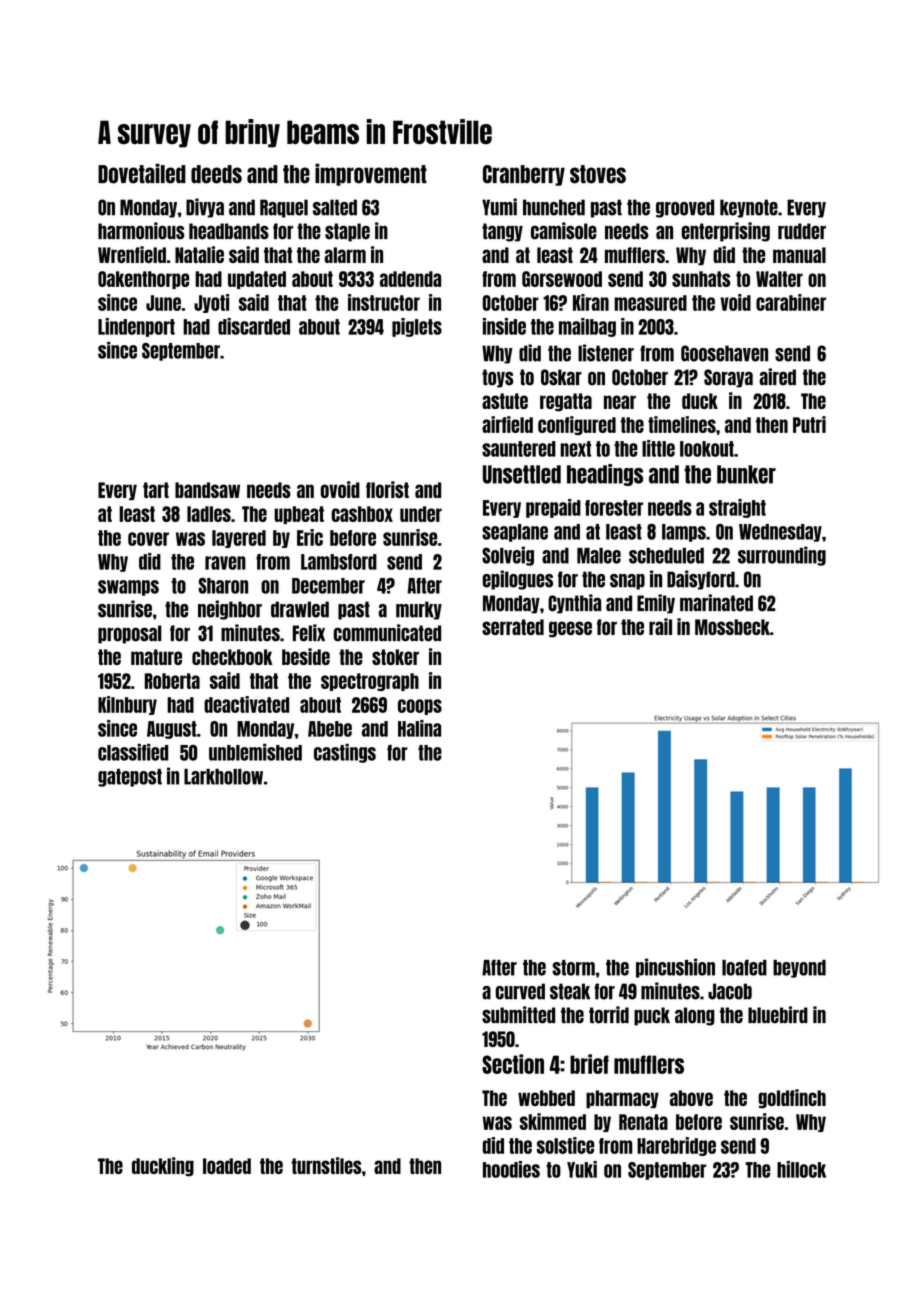  What do you see at coordinates (254, 326) in the screenshot?
I see `discarded` at bounding box center [254, 326].
